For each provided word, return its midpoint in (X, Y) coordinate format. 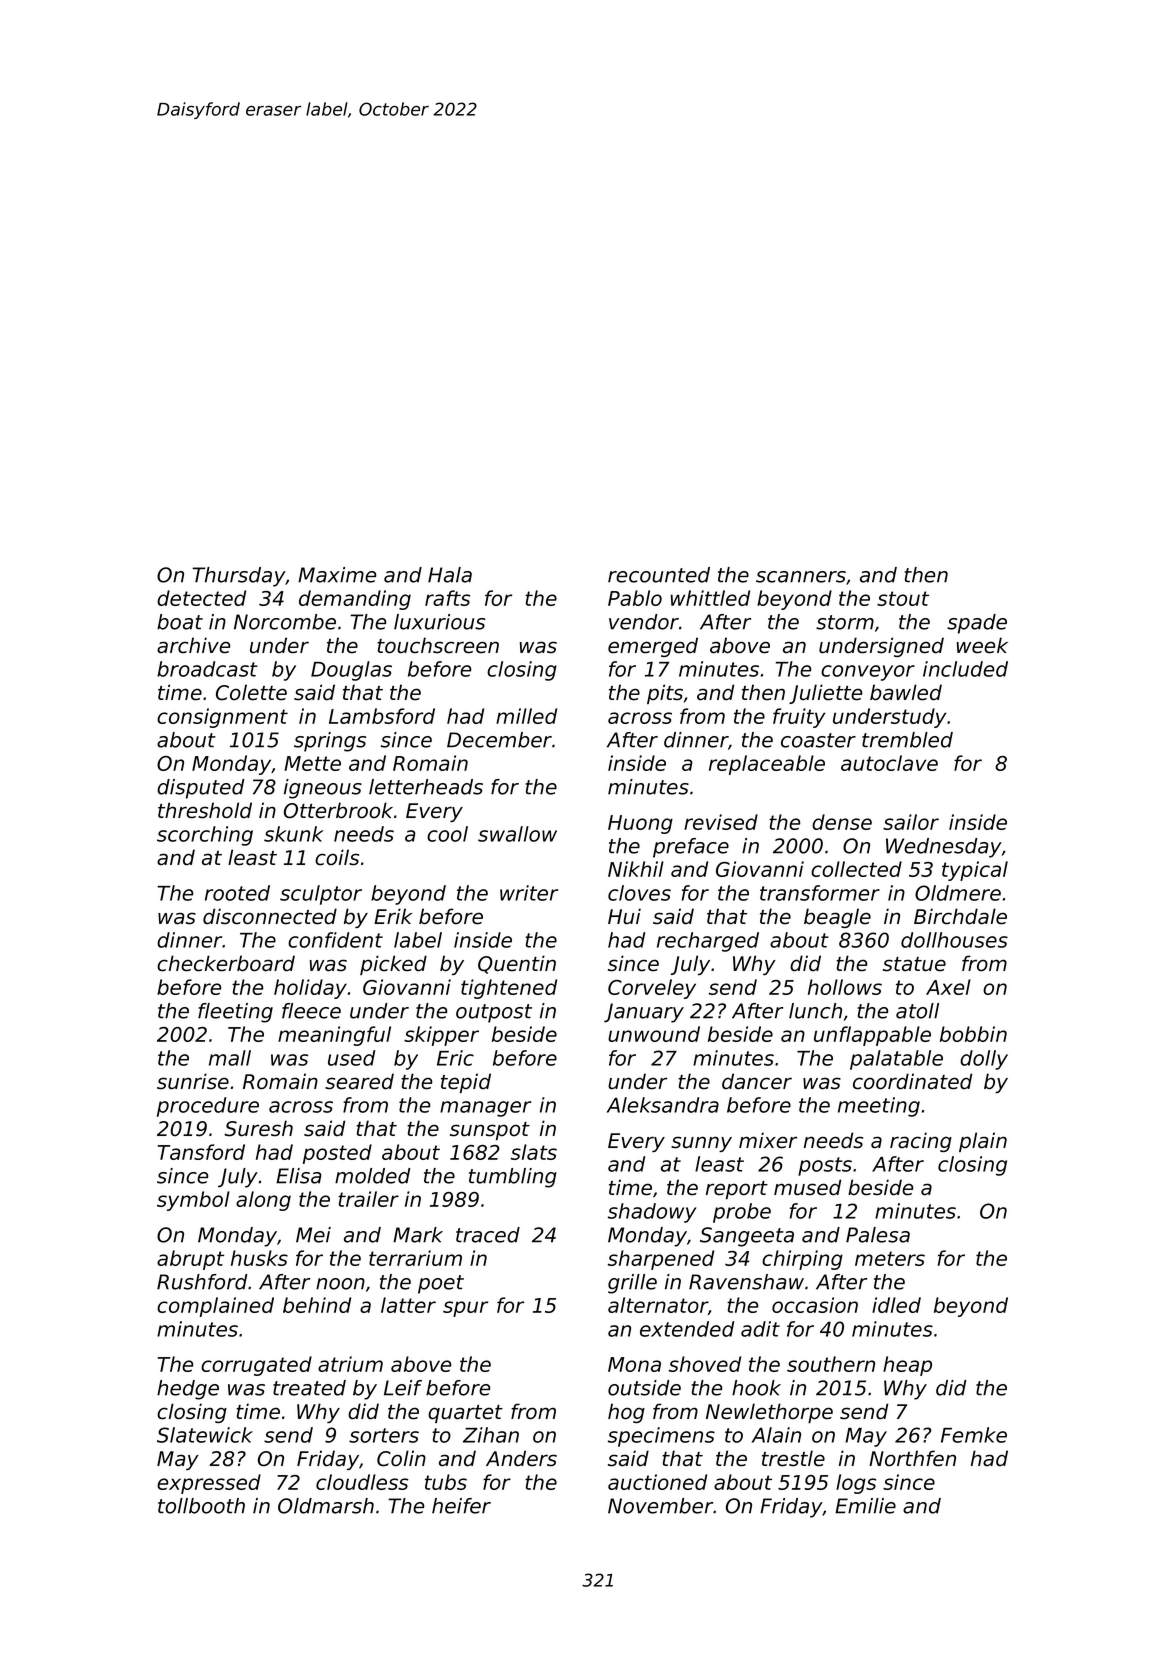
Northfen (912, 1458)
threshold (205, 810)
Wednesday (944, 848)
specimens (661, 1437)
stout (903, 598)
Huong (640, 824)
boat (180, 622)
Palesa (878, 1235)
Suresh (258, 1128)
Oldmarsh (326, 1506)
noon (340, 1284)
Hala (450, 575)
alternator (658, 1305)
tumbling (513, 1178)
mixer (768, 1140)
